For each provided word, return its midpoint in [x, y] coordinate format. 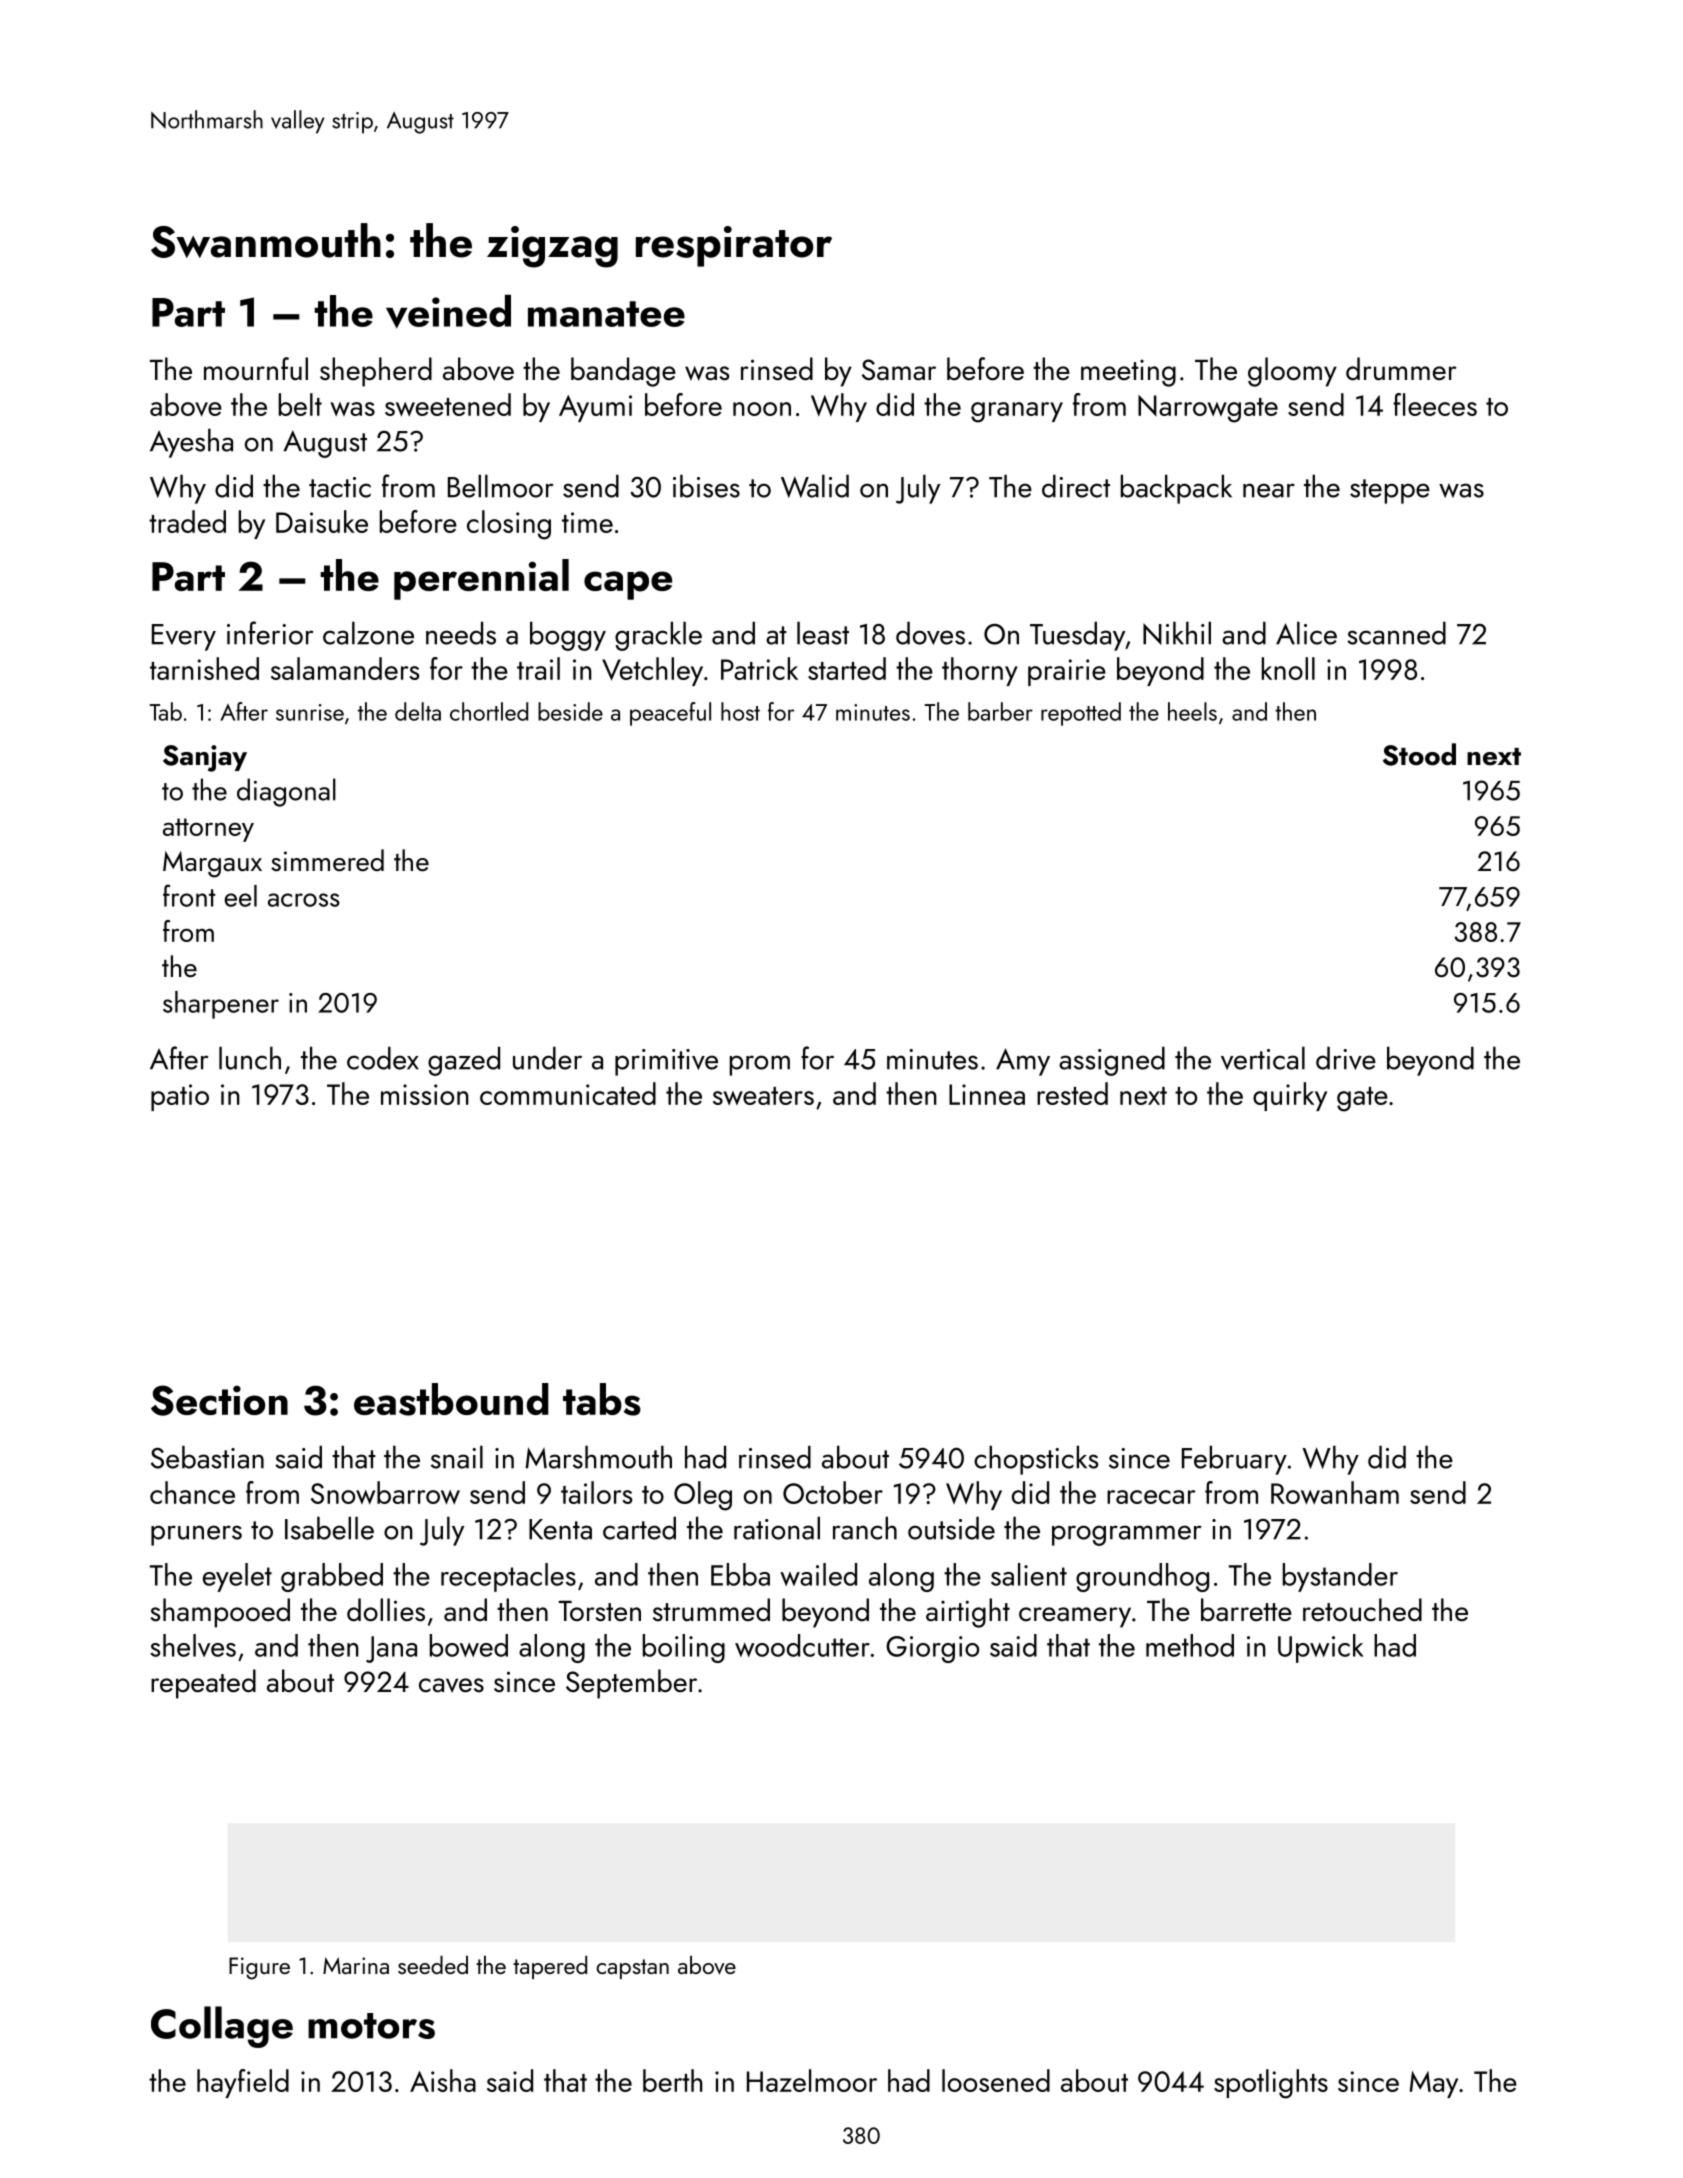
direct [1076, 486]
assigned [1112, 1061]
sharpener [221, 1005]
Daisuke [322, 521]
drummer [1401, 369]
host [740, 711]
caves [451, 1685]
